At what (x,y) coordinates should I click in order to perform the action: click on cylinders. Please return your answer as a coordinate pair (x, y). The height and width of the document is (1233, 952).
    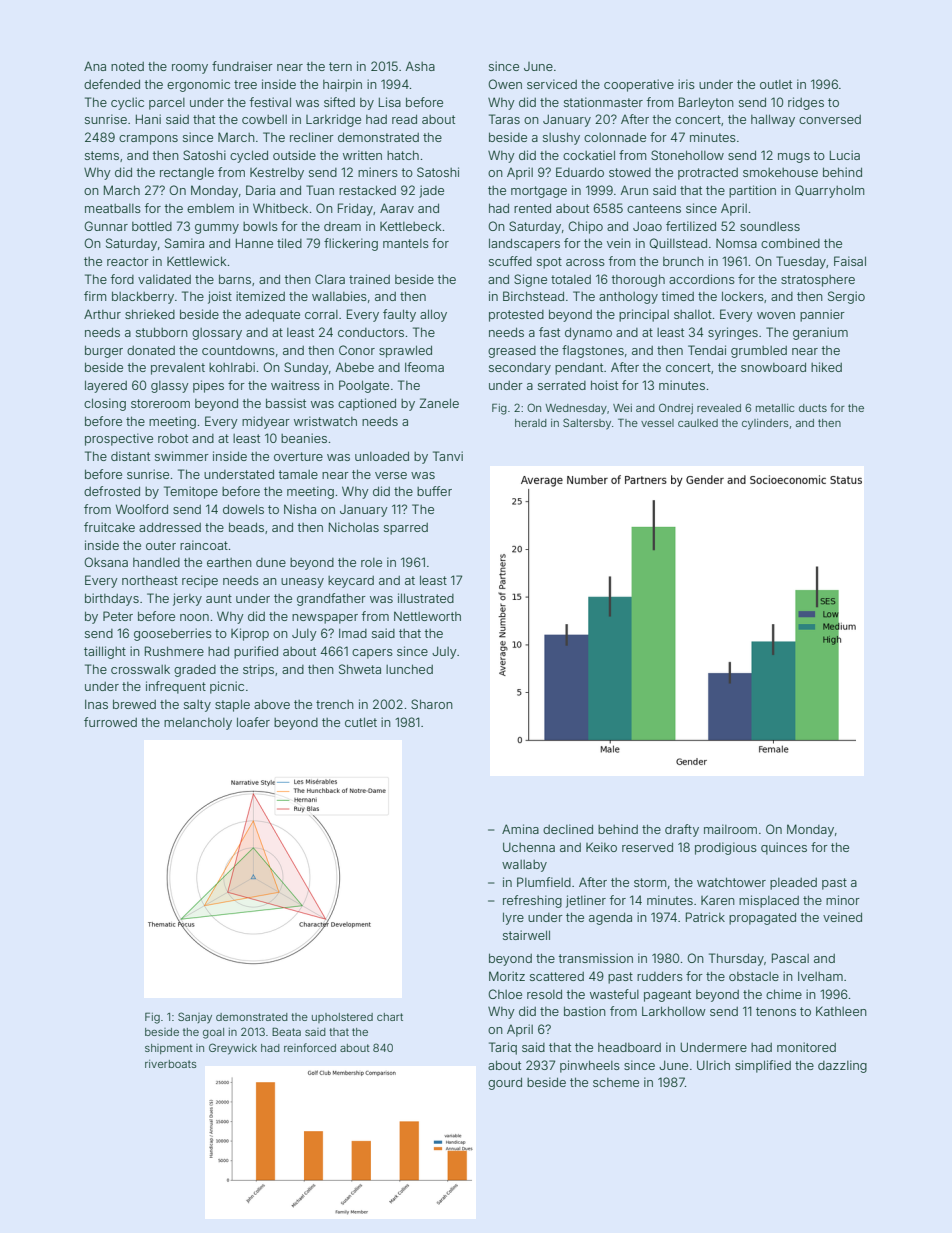
    Looking at the image, I should click on (765, 424).
